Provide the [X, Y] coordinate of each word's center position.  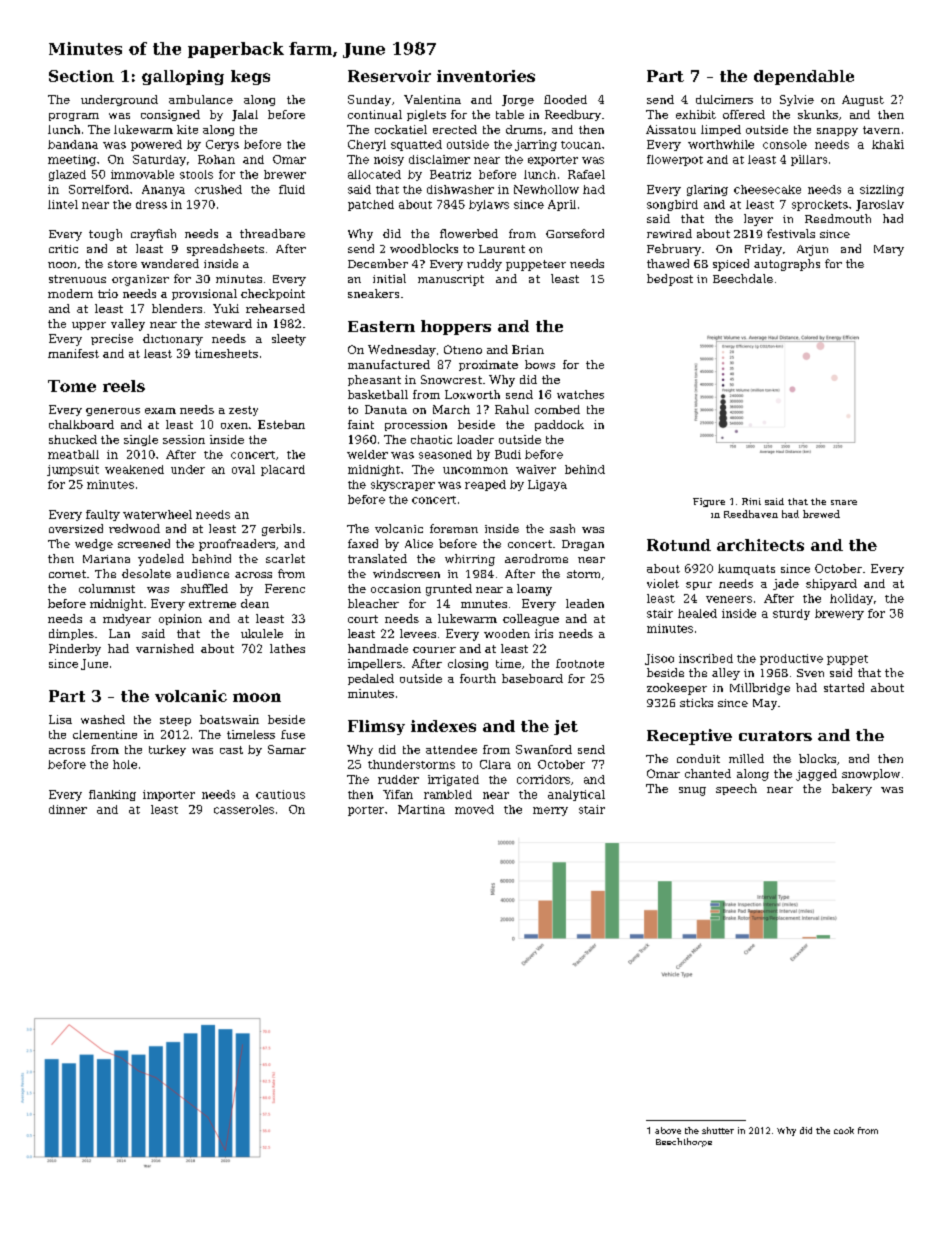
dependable [804, 77]
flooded [565, 99]
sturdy [791, 614]
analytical [576, 795]
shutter [718, 1130]
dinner [68, 809]
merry [550, 811]
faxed [363, 543]
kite [187, 129]
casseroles [244, 809]
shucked [73, 439]
